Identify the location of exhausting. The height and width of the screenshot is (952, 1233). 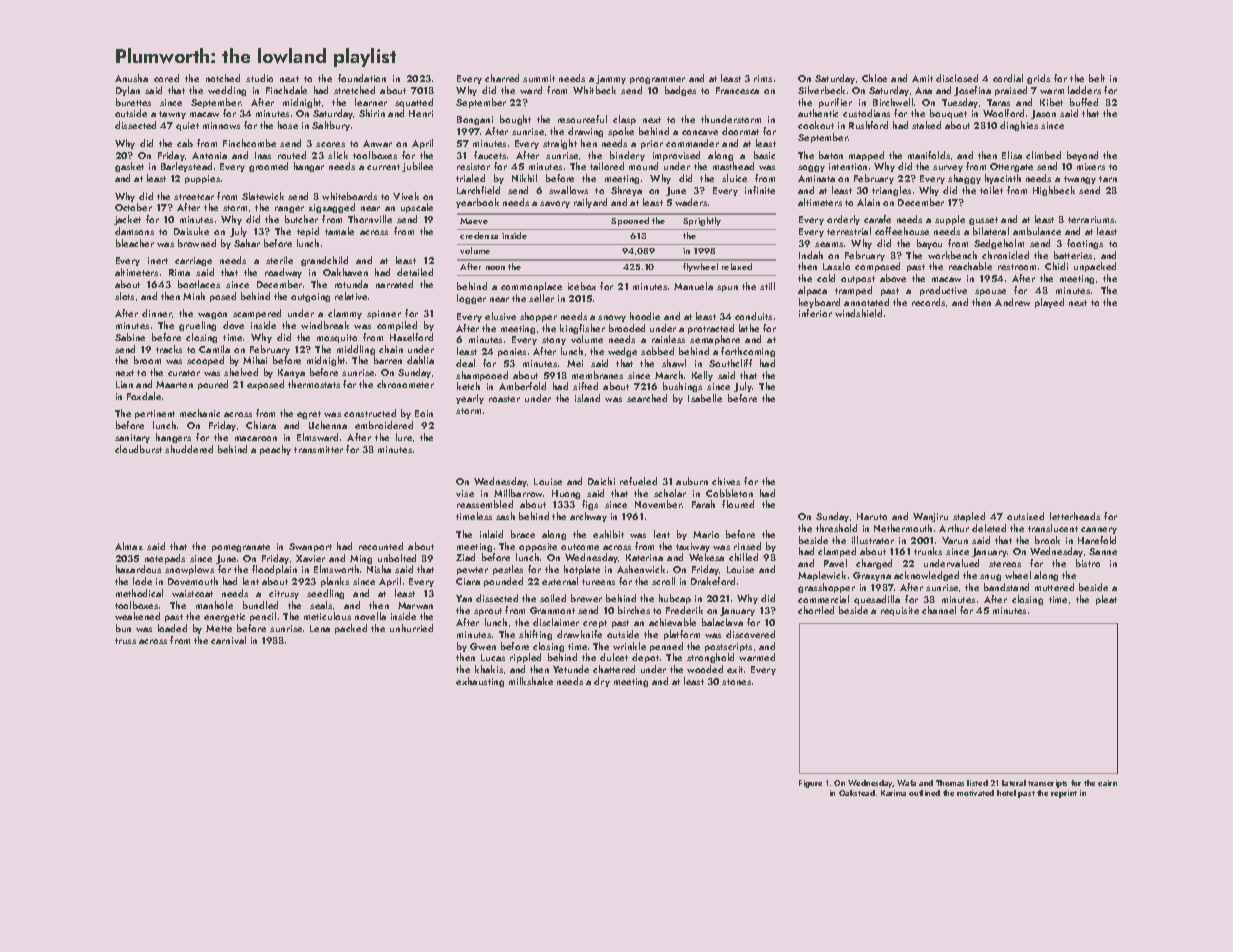
(480, 682).
